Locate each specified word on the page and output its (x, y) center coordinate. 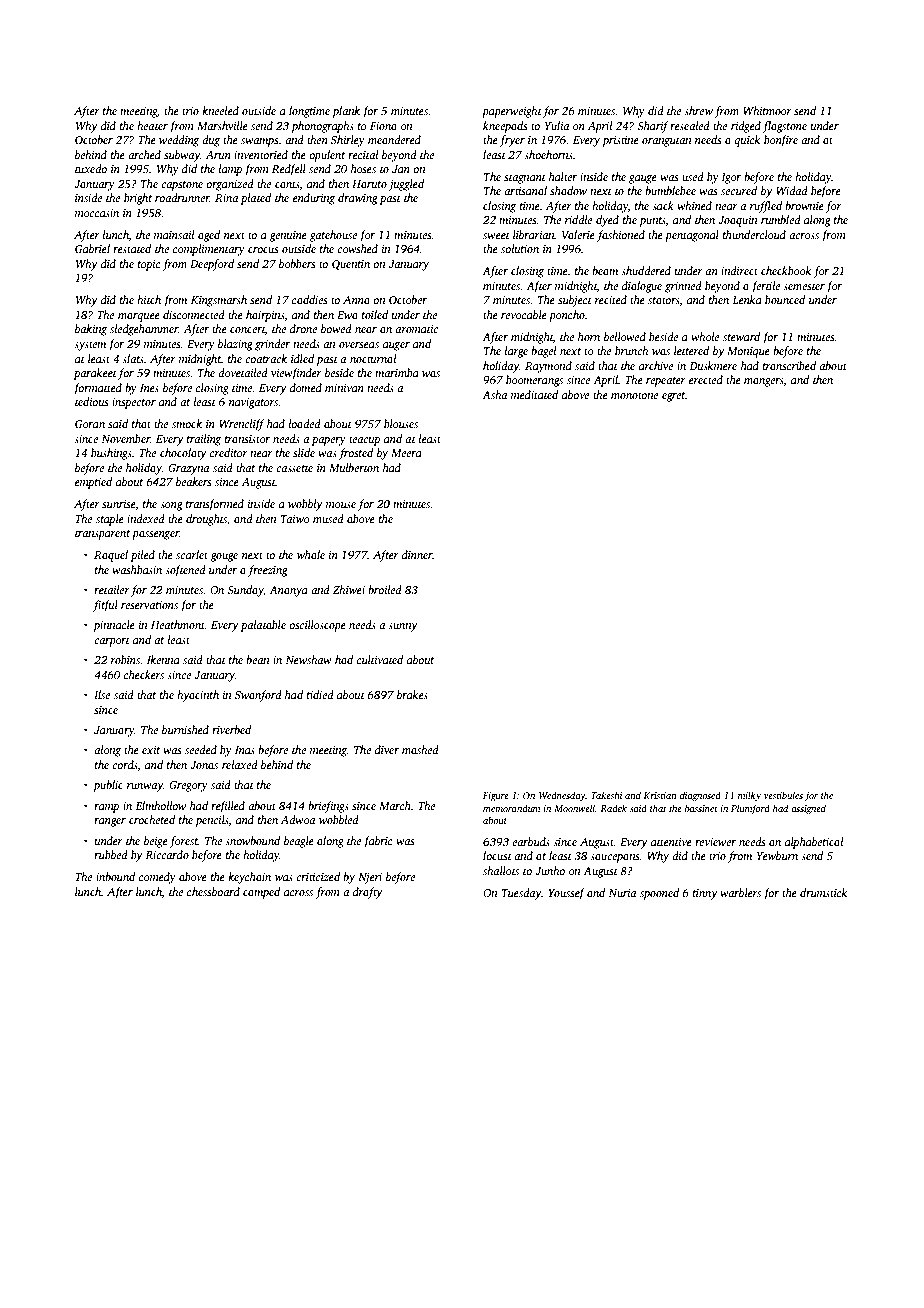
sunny (403, 627)
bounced (785, 299)
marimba (397, 372)
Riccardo (167, 854)
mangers (764, 382)
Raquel (111, 556)
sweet (496, 235)
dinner (417, 555)
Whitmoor (767, 110)
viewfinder (296, 374)
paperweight (512, 112)
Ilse (102, 694)
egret (673, 397)
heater (152, 125)
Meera (406, 453)
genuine (288, 236)
